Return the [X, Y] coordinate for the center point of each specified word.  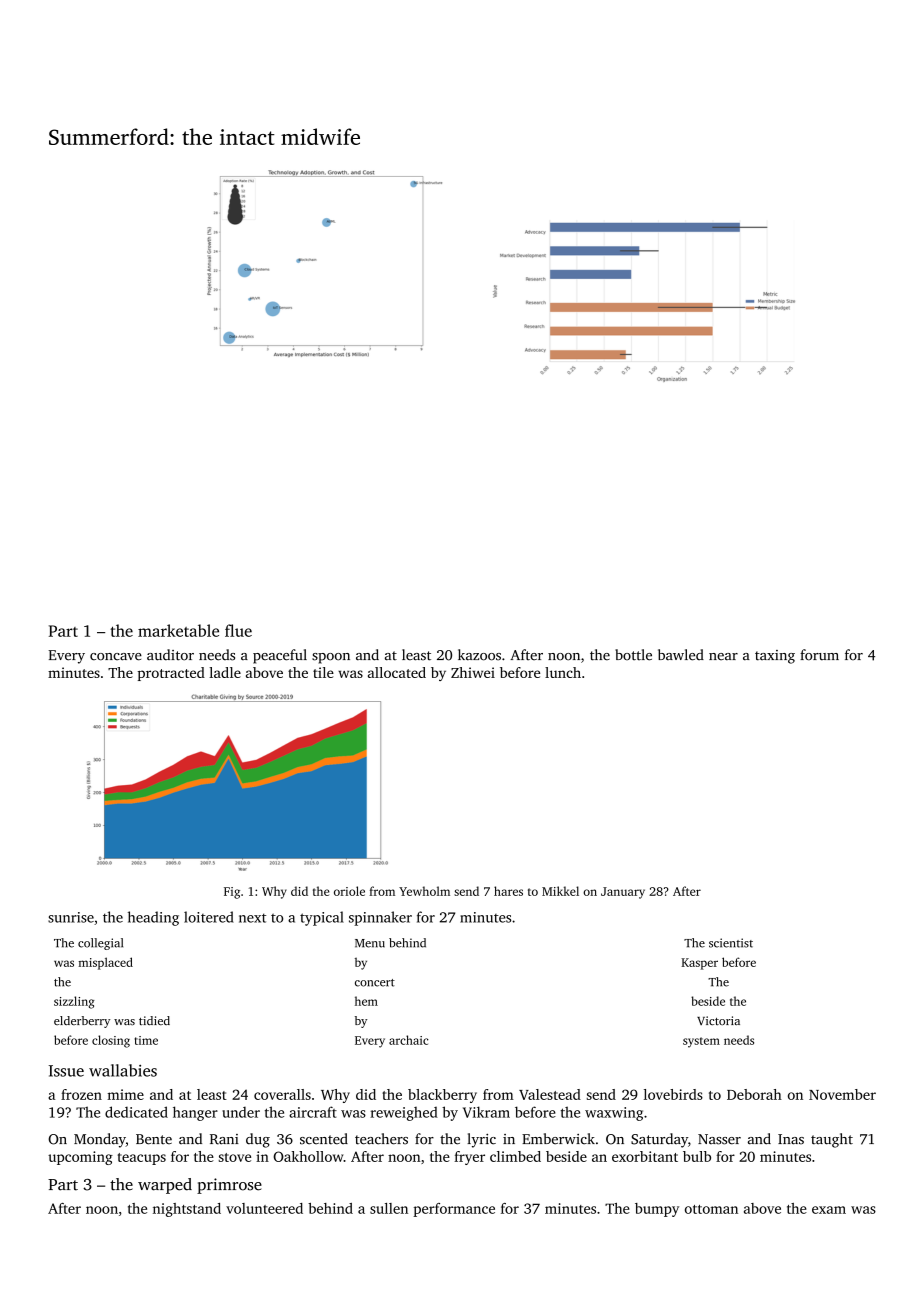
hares [508, 891]
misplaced [105, 963]
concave [116, 657]
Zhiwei [473, 672]
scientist [731, 943]
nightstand [187, 1210]
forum [819, 655]
